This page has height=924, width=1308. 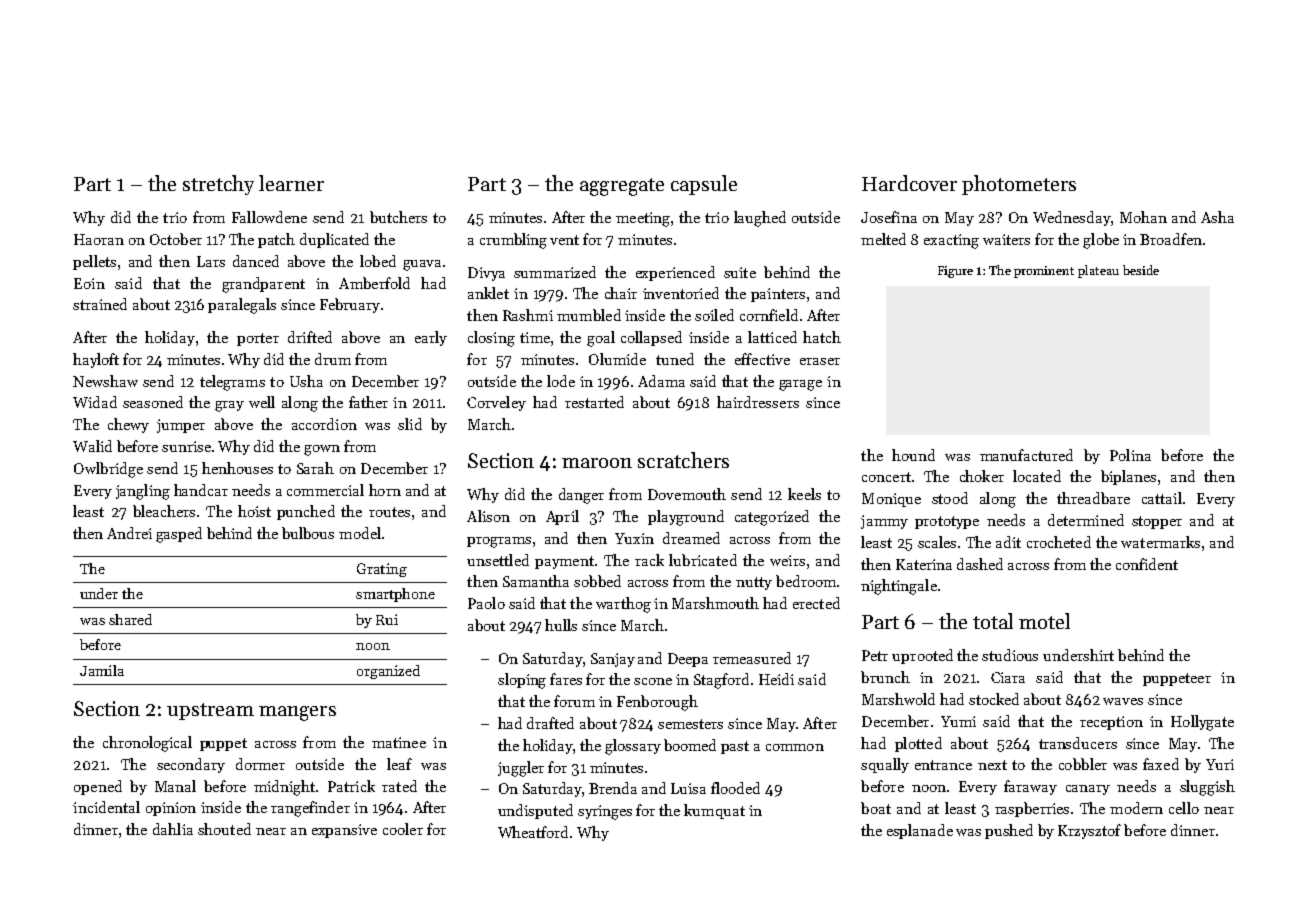 What do you see at coordinates (535, 811) in the page?
I see `undisputed` at bounding box center [535, 811].
